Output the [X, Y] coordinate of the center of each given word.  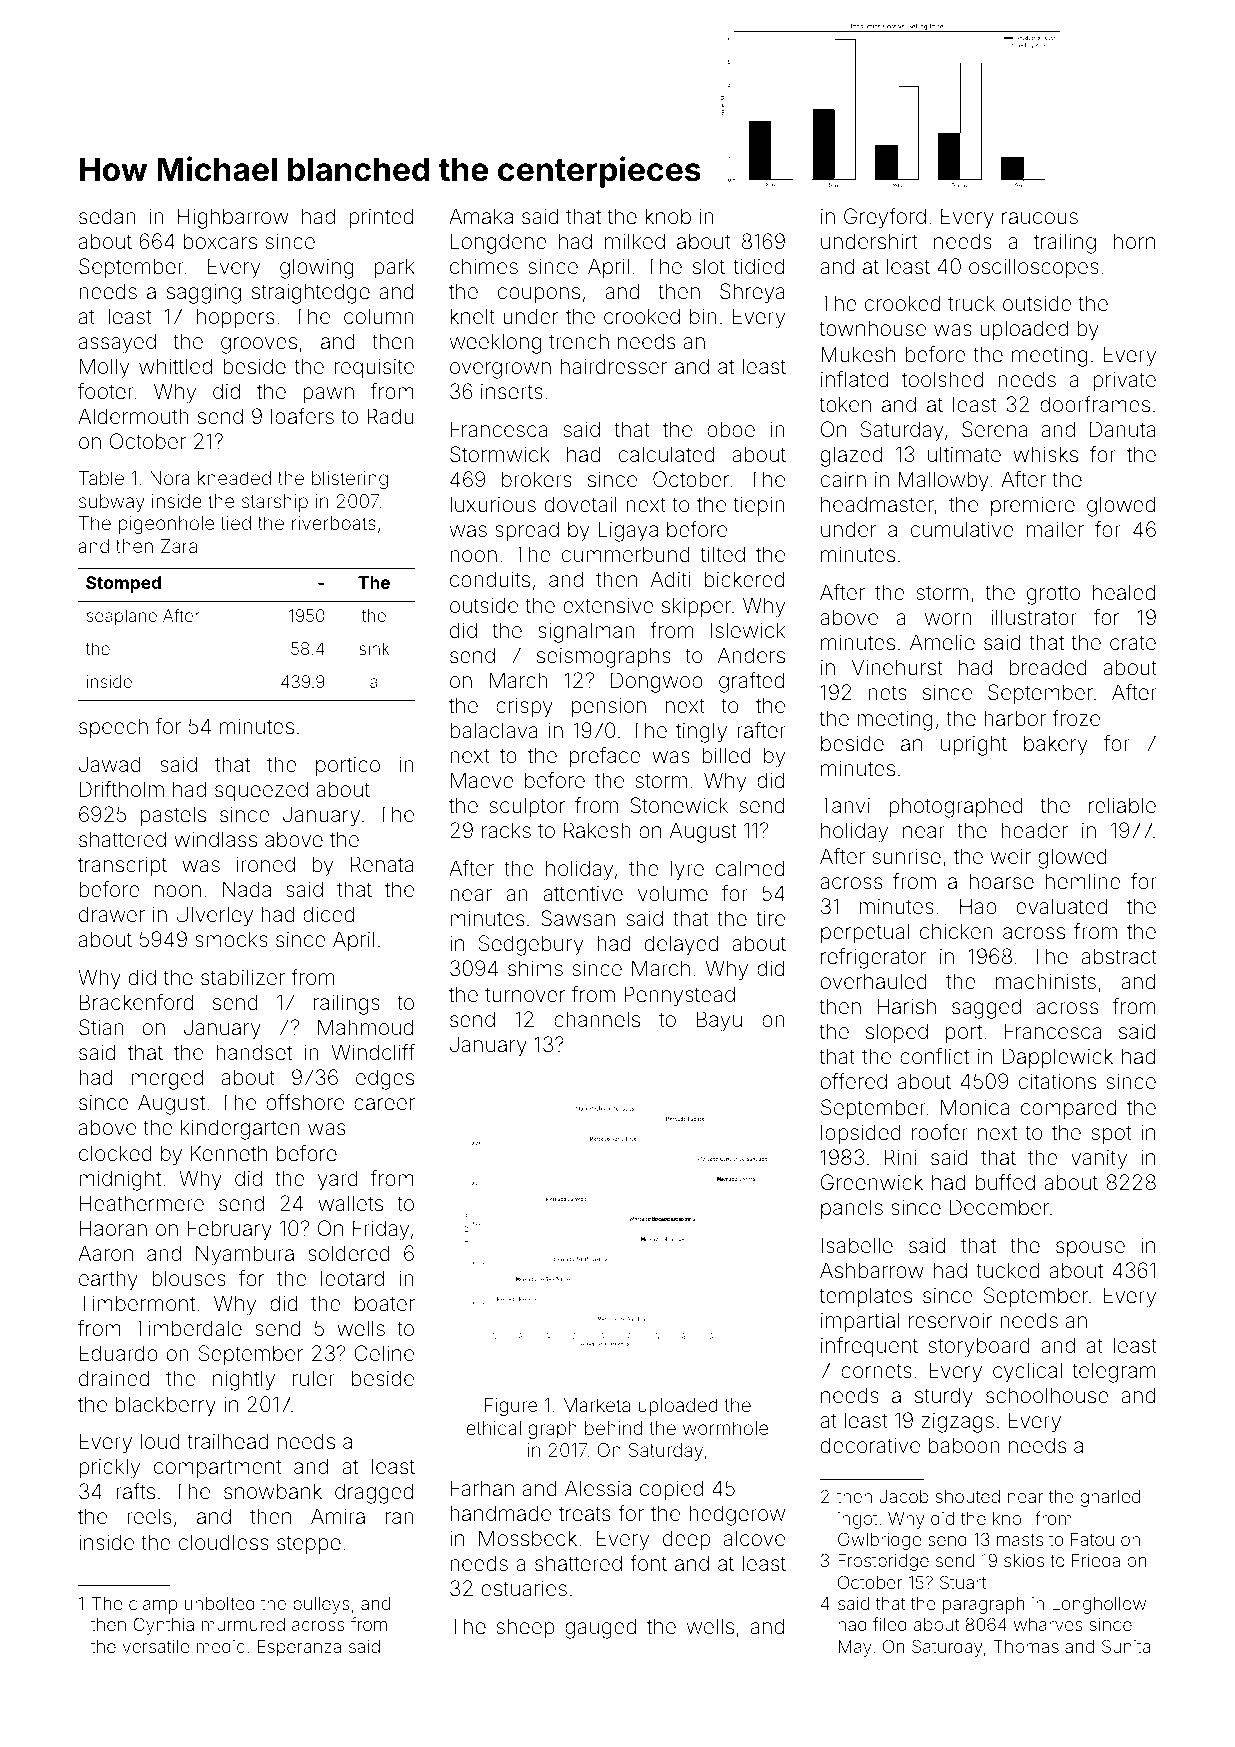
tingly [701, 732]
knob [668, 216]
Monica [975, 1107]
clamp [153, 1605]
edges [385, 1079]
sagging [204, 293]
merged [167, 1079]
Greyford [885, 218]
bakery [1056, 745]
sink [374, 648]
